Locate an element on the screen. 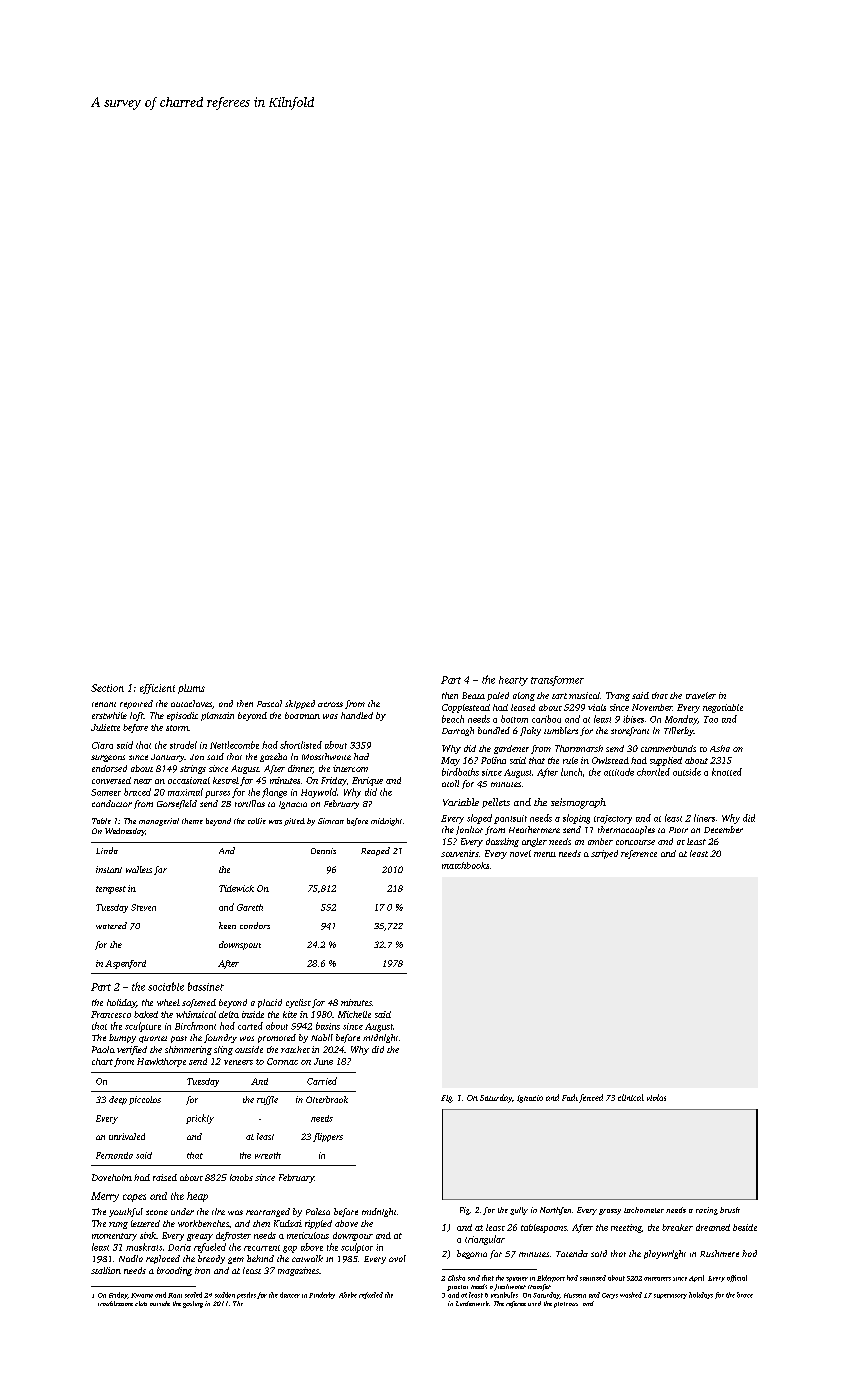 This screenshot has height=1400, width=849. instant is located at coordinates (109, 869).
